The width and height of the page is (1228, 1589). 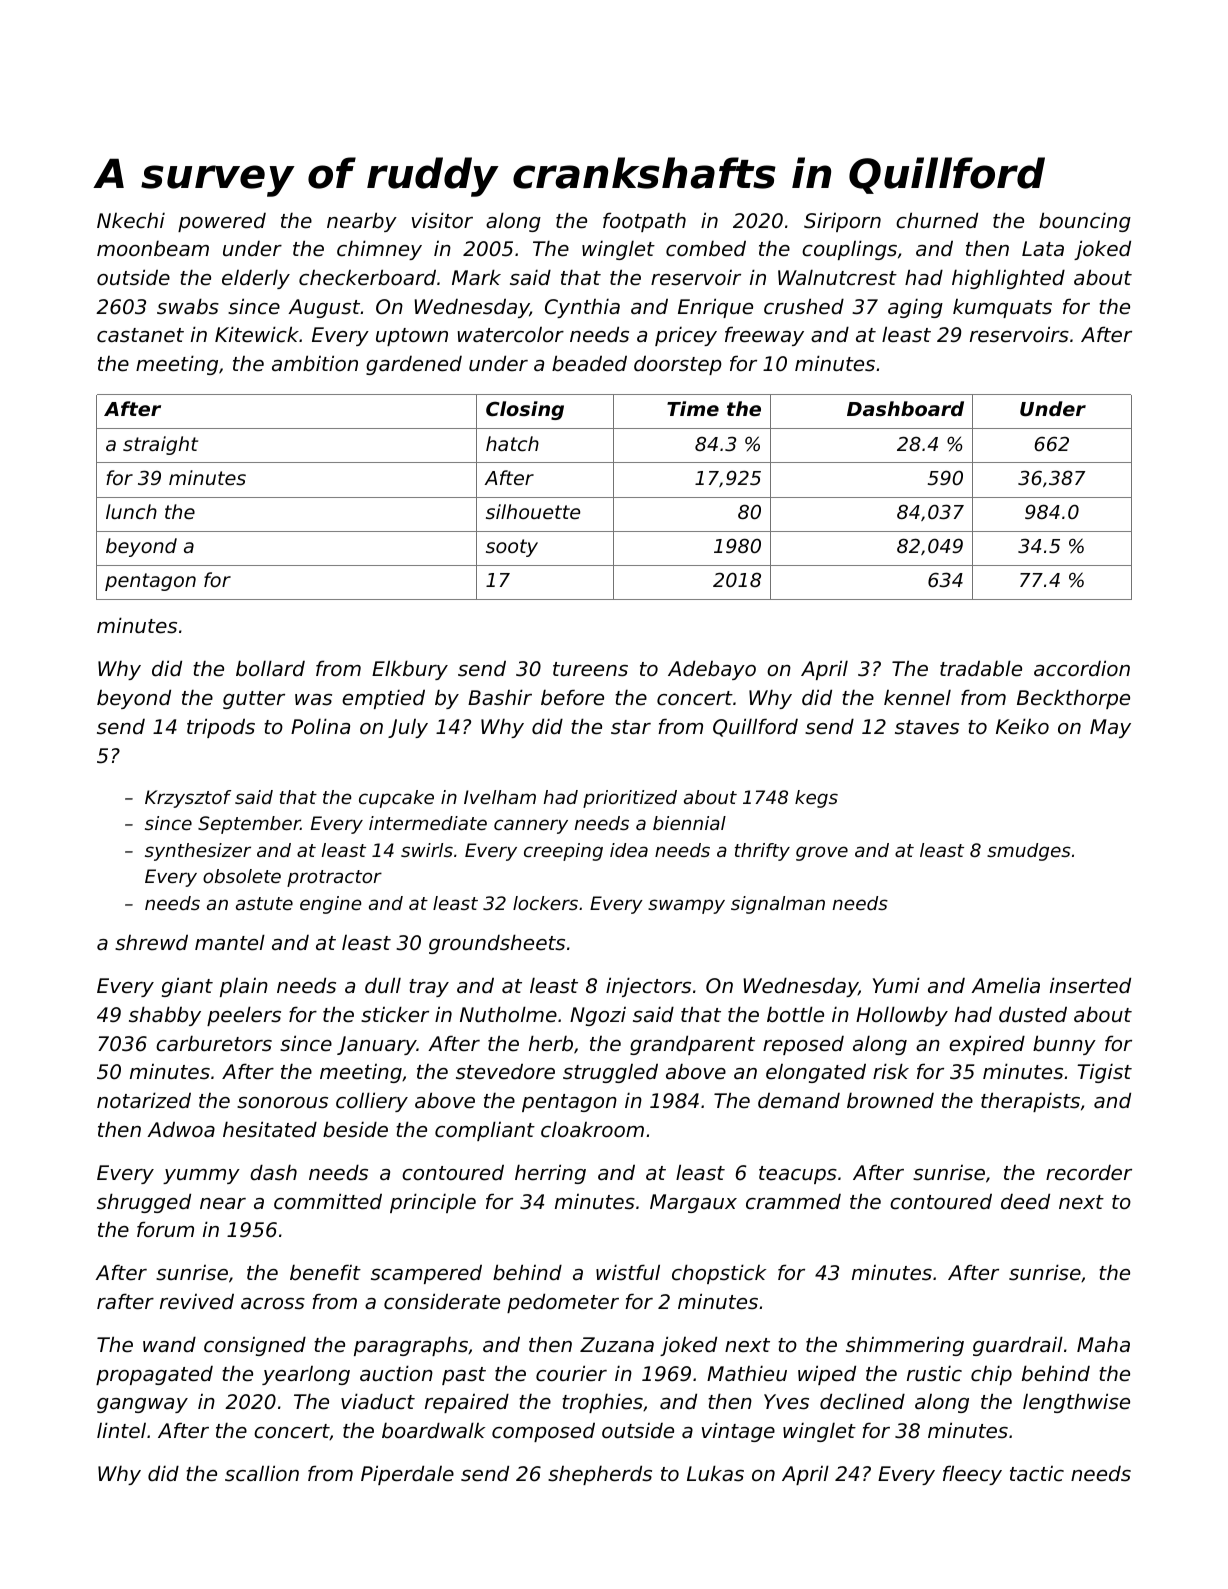 What do you see at coordinates (165, 1229) in the page?
I see `forum` at bounding box center [165, 1229].
